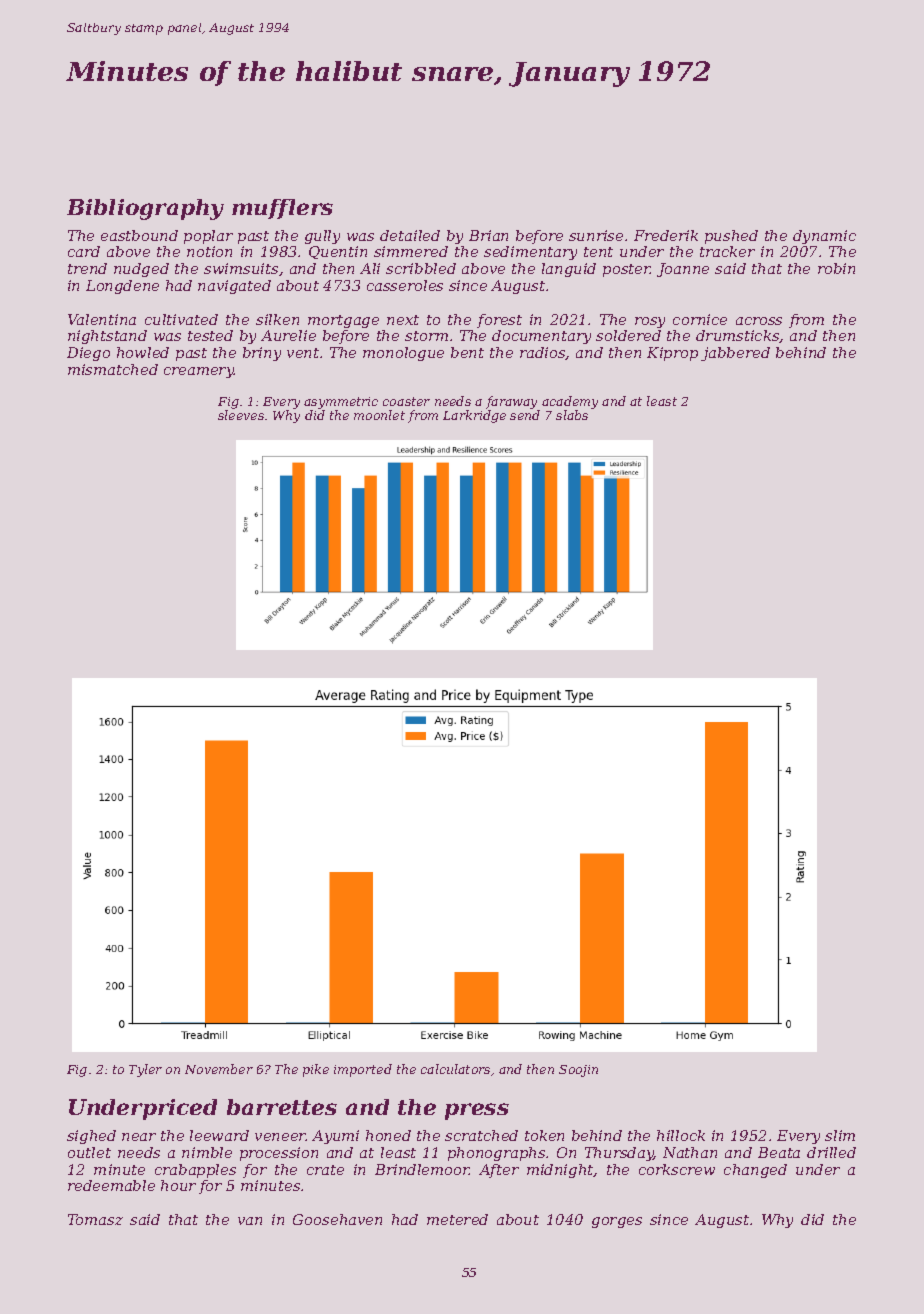  Describe the element at coordinates (145, 1070) in the document. I see `Tyler` at that location.
